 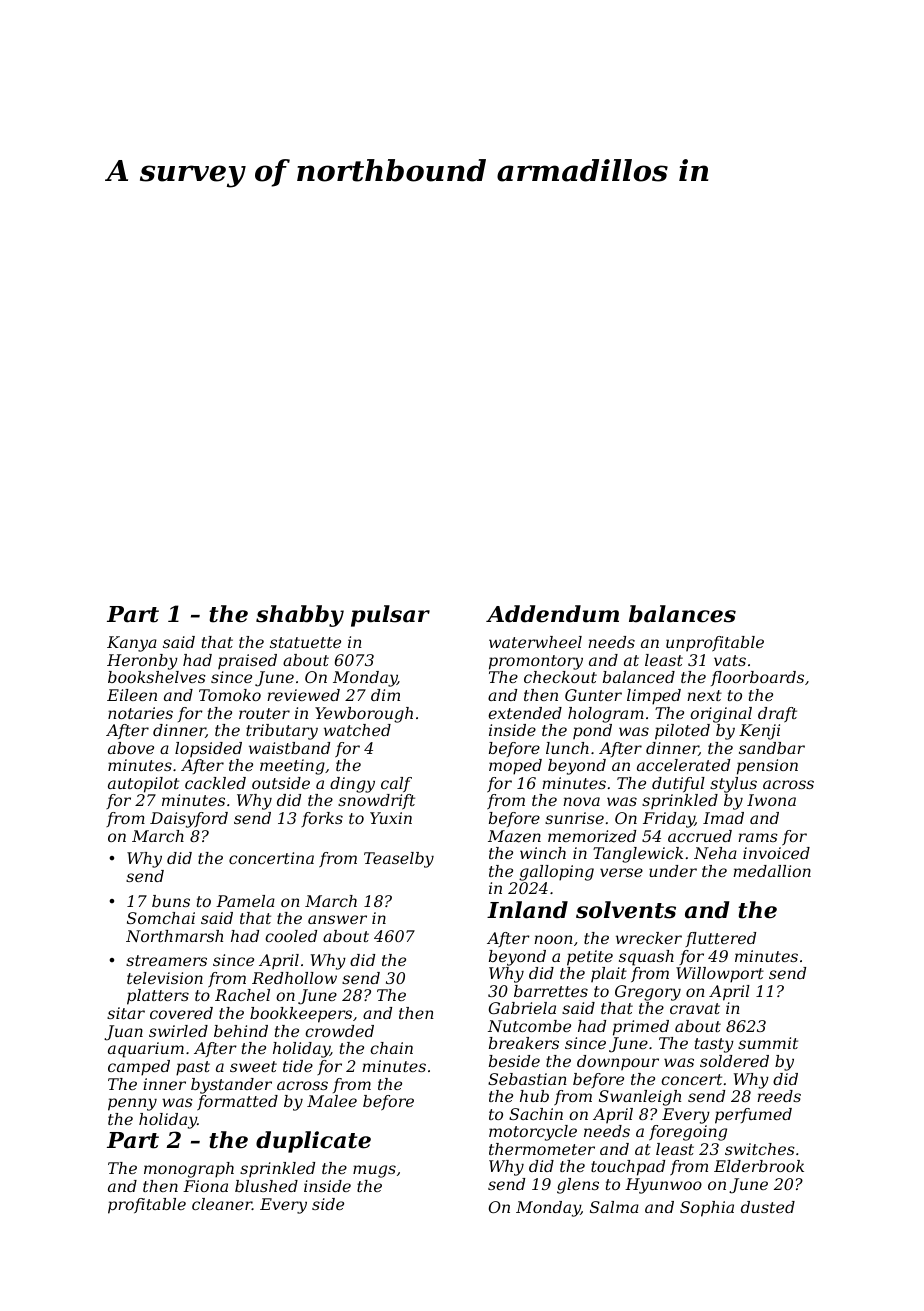 I want to click on cleaner, so click(x=222, y=1204).
